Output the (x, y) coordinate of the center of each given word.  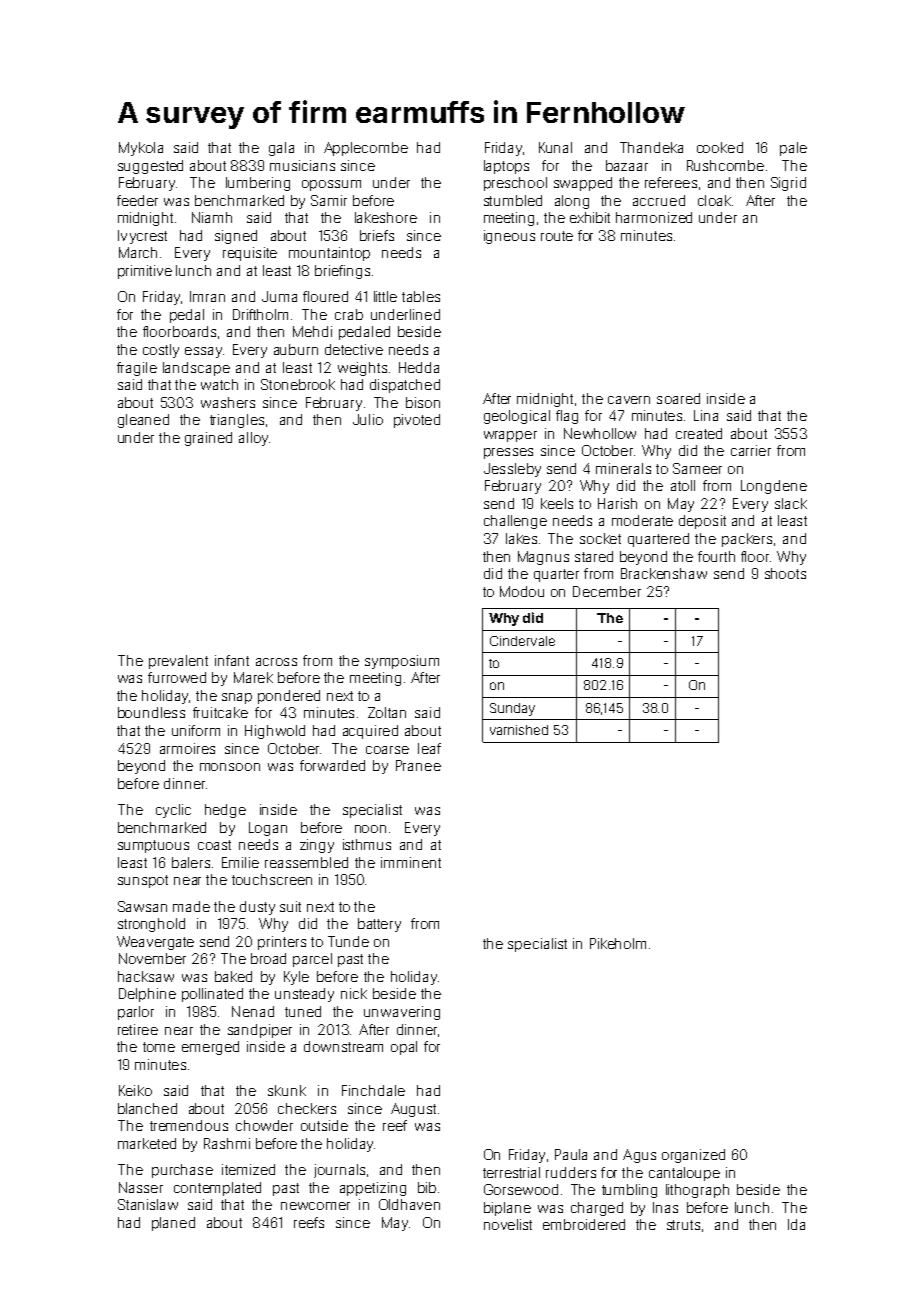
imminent (411, 862)
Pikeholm (618, 943)
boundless (151, 712)
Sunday (512, 709)
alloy (253, 439)
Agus (639, 1156)
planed (173, 1224)
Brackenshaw (664, 573)
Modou (522, 591)
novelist (508, 1224)
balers (191, 862)
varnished (519, 730)
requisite (250, 254)
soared (678, 398)
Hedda (419, 367)
